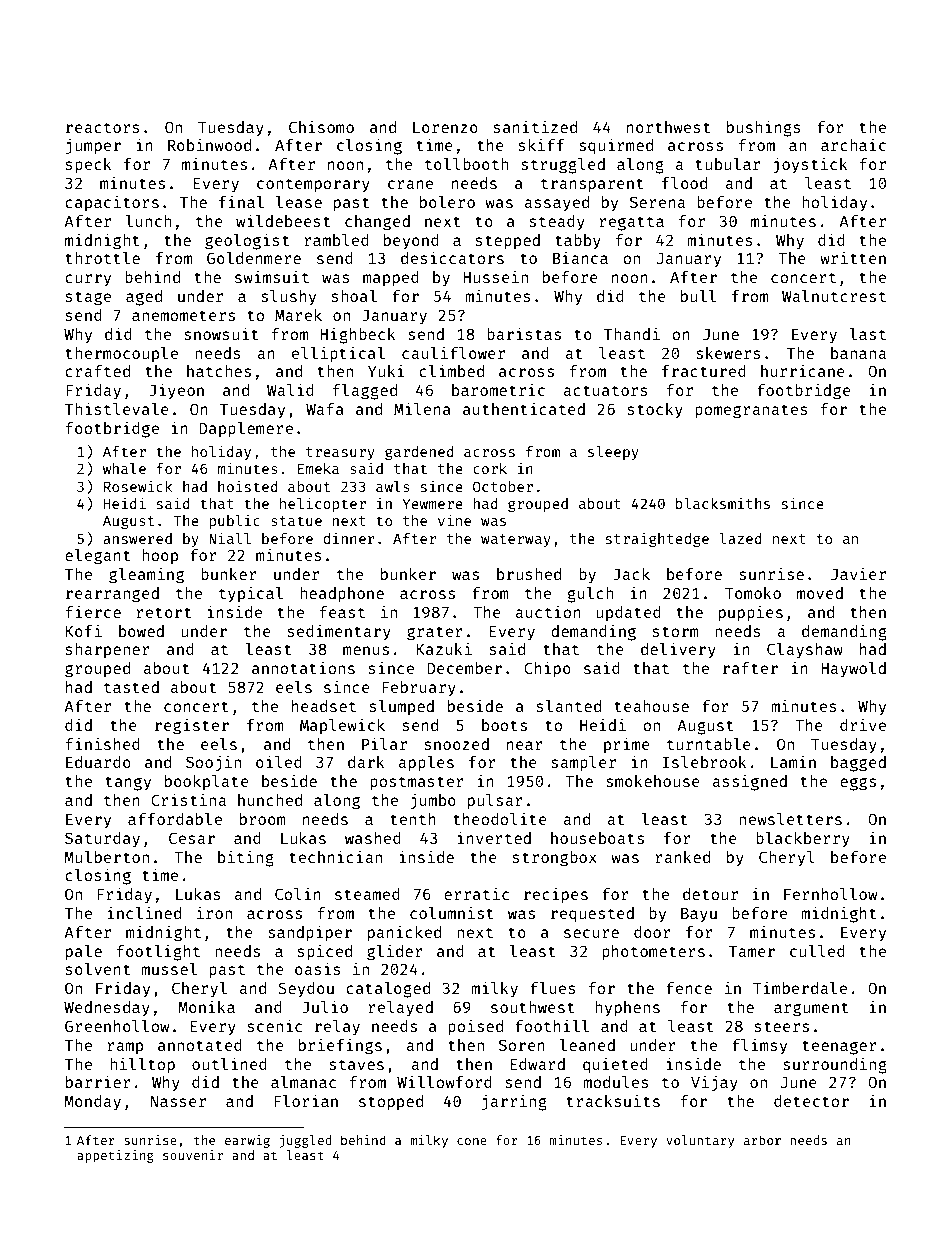 Image resolution: width=952 pixels, height=1233 pixels. What do you see at coordinates (709, 744) in the screenshot?
I see `turntable` at bounding box center [709, 744].
